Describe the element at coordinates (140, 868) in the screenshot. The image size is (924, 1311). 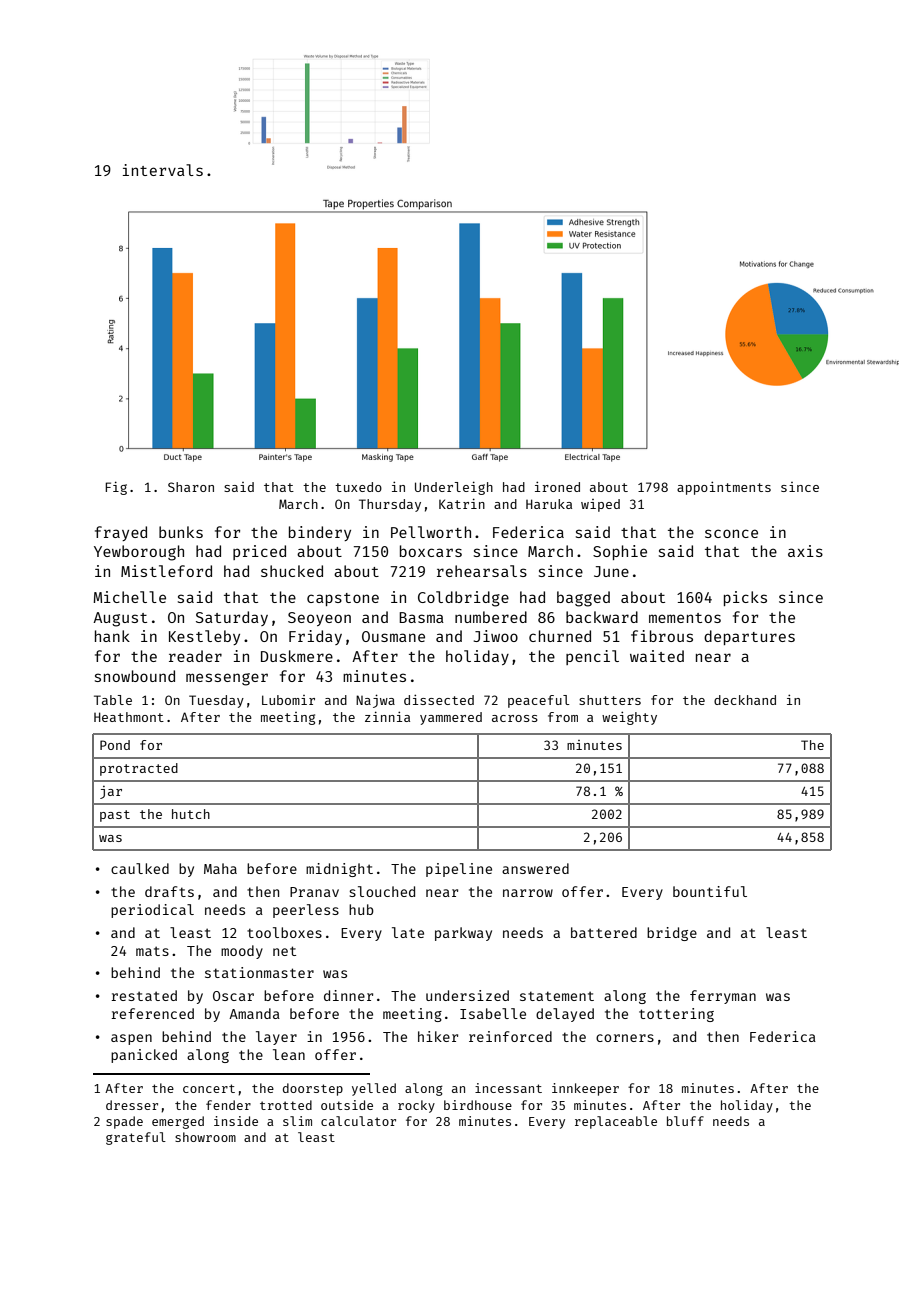
I see `caulked` at that location.
